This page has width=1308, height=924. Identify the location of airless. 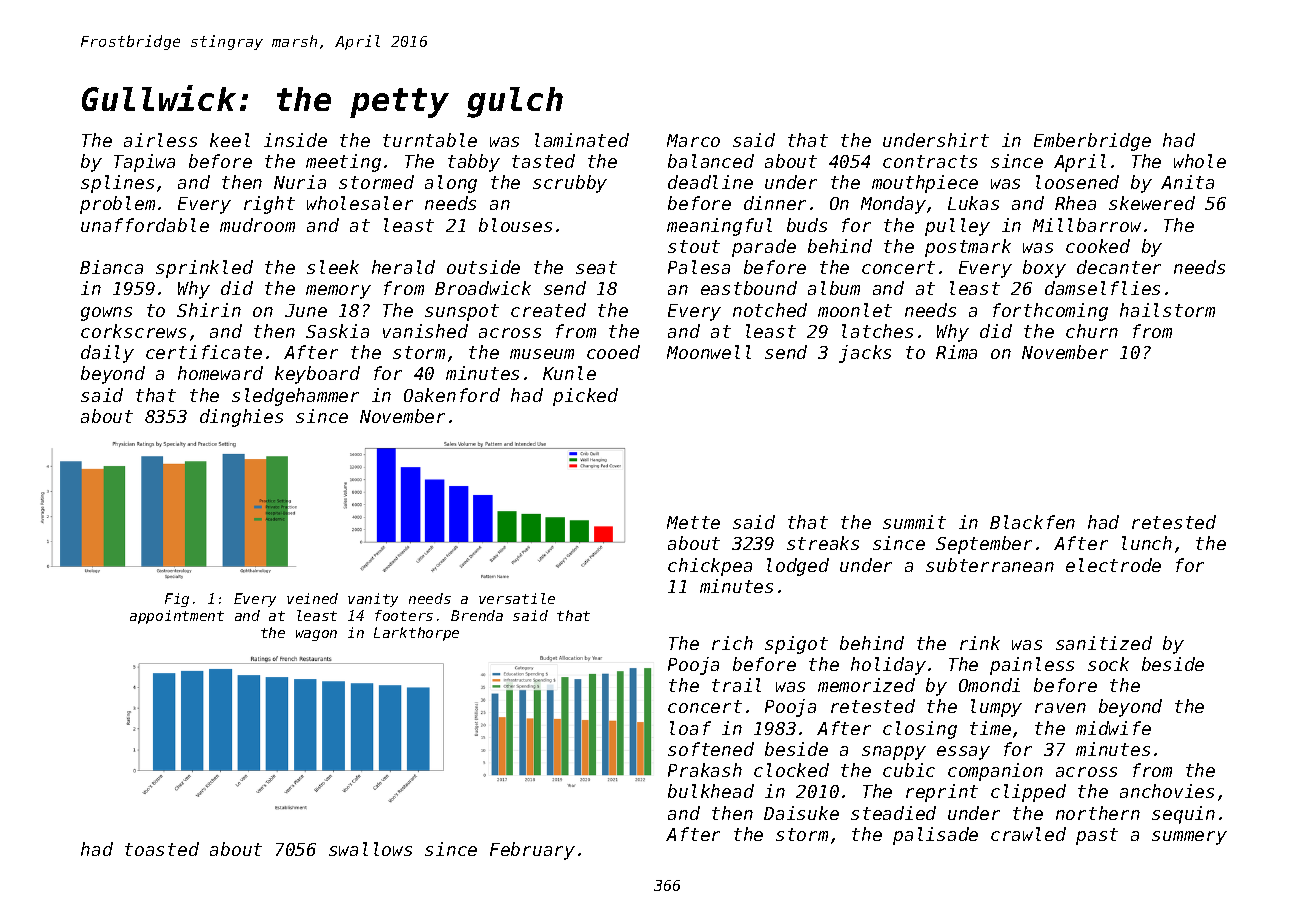
(160, 140).
